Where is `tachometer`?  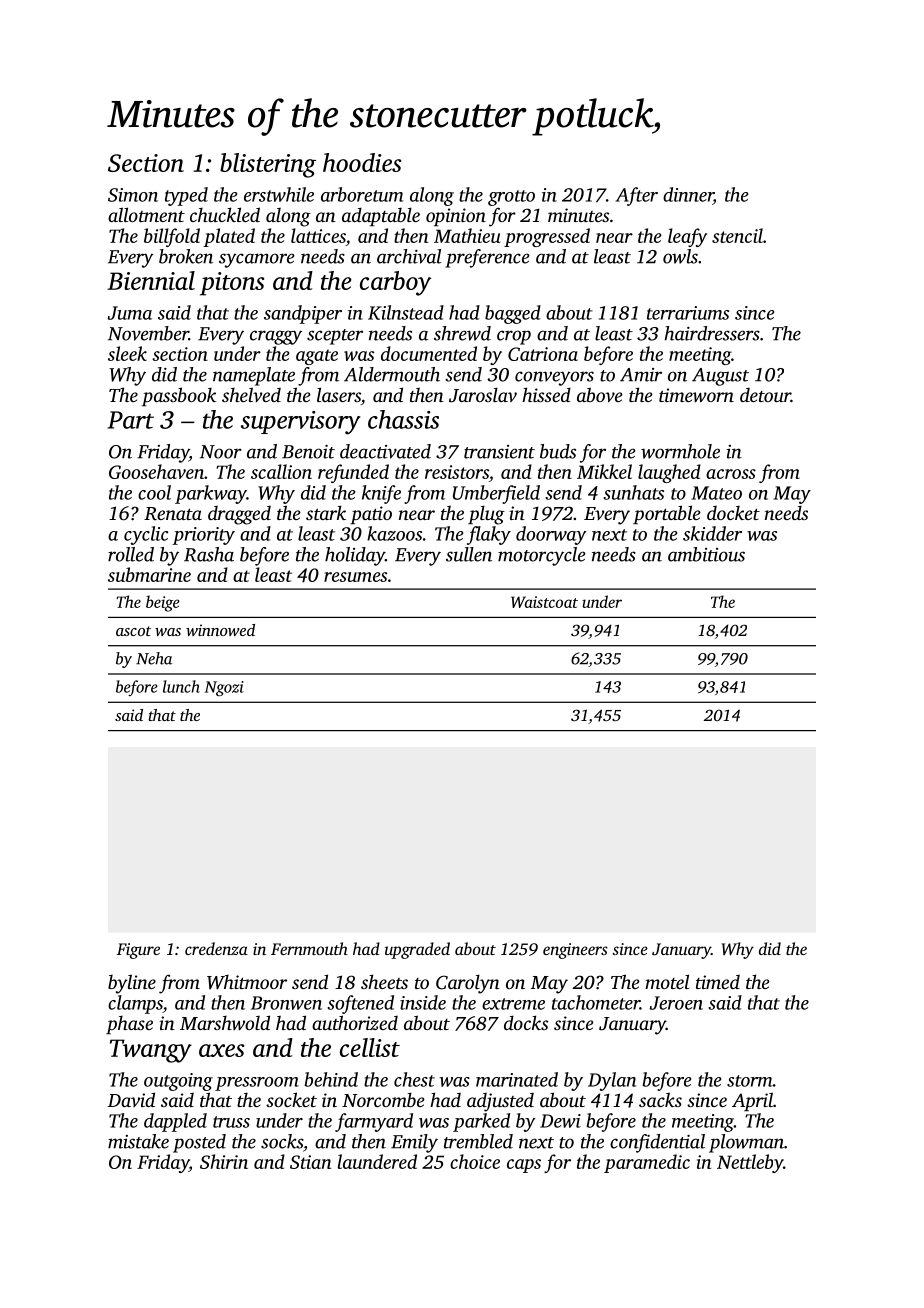
tachometer is located at coordinates (596, 1002).
